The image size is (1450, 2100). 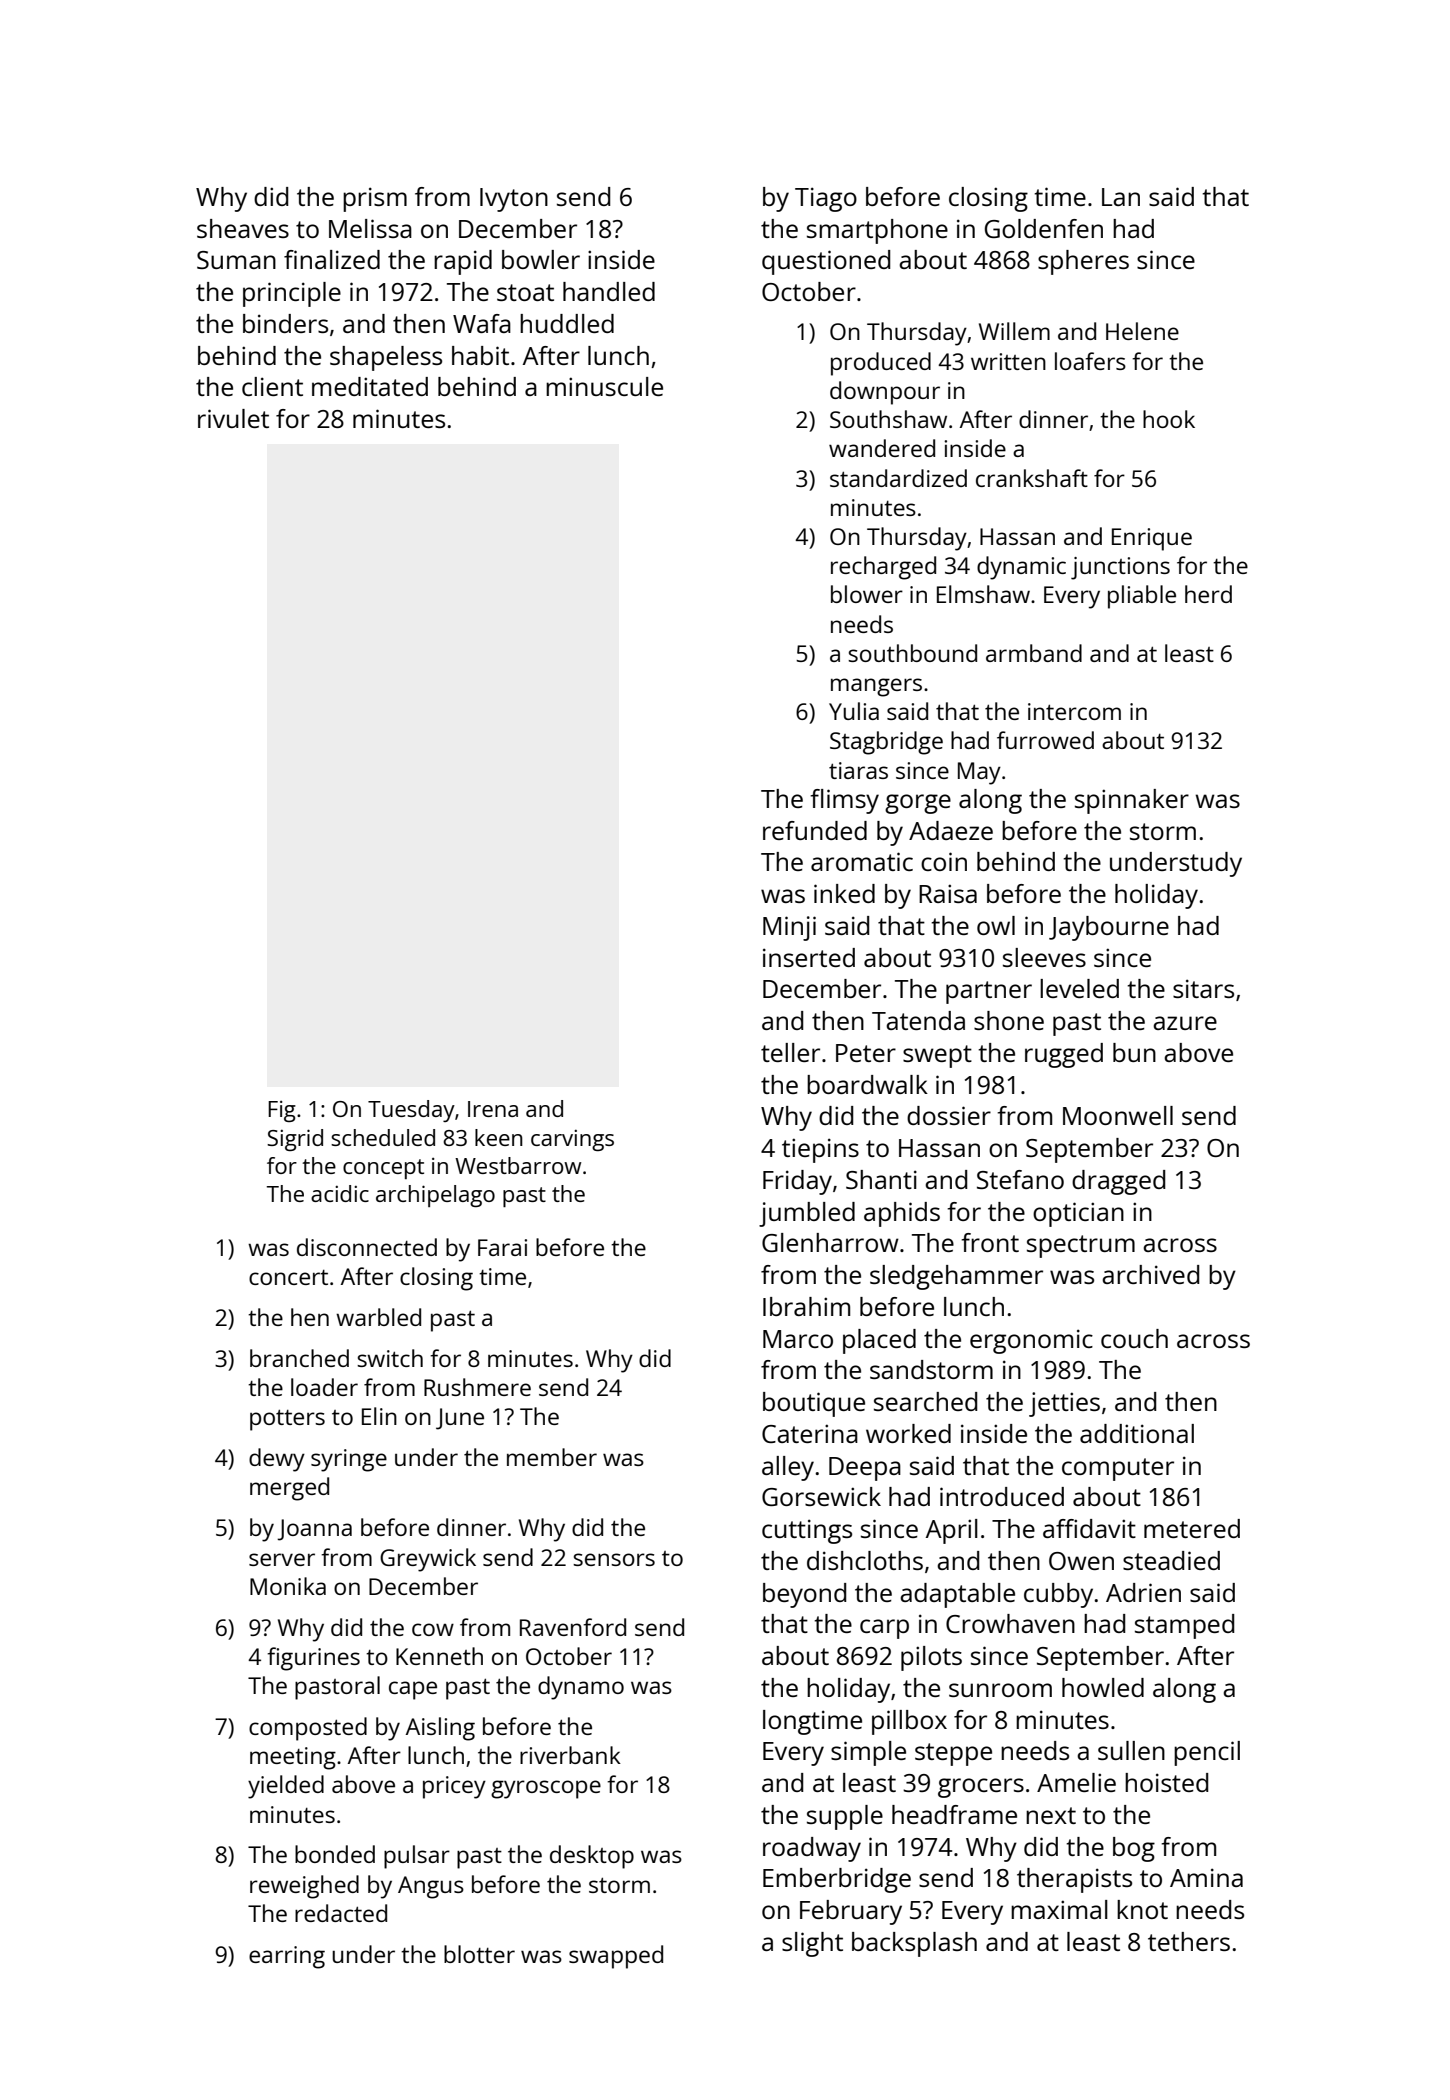 I want to click on tethers, so click(x=1189, y=1941).
